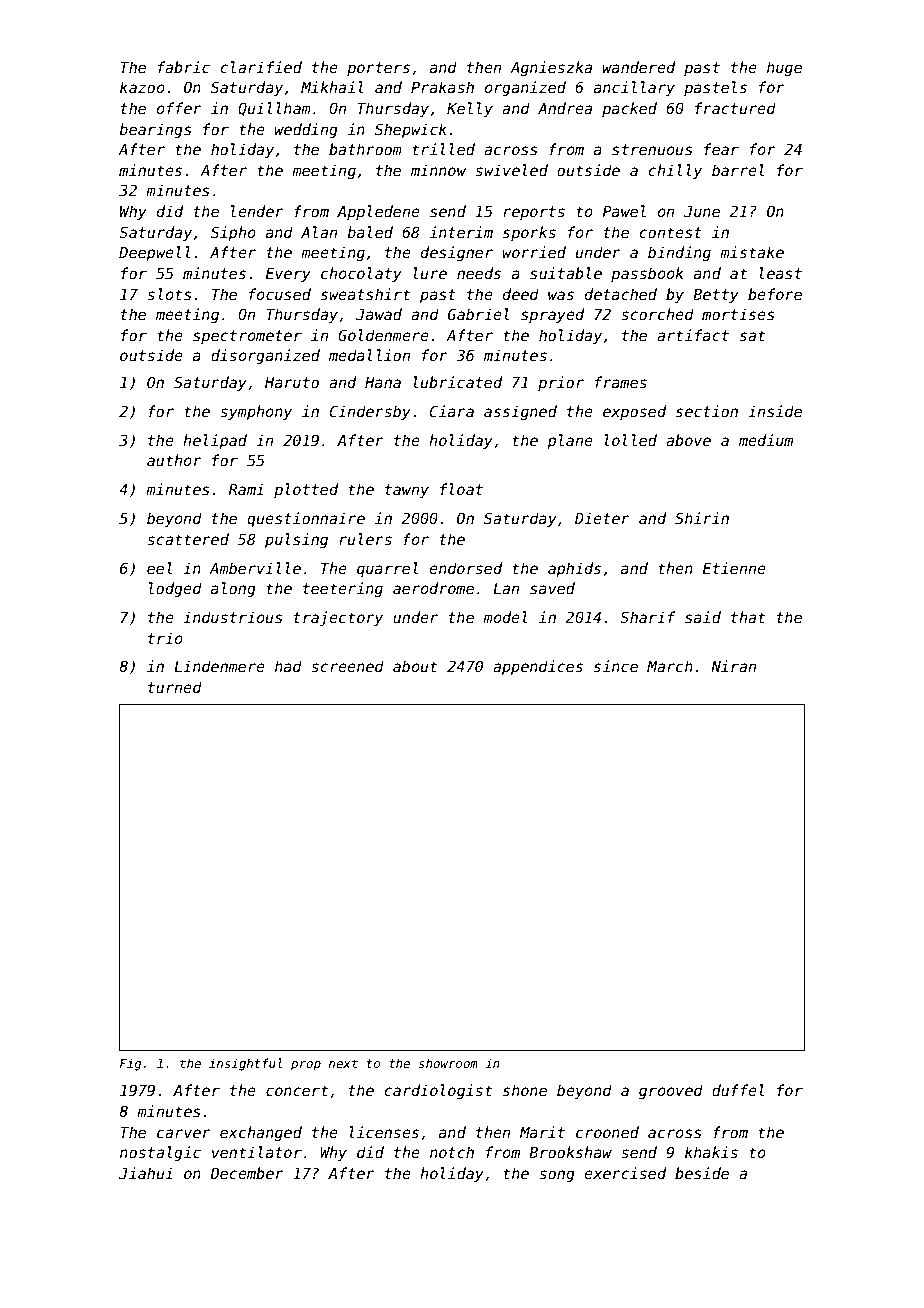 The width and height of the screenshot is (924, 1308). What do you see at coordinates (538, 667) in the screenshot?
I see `appendices` at bounding box center [538, 667].
